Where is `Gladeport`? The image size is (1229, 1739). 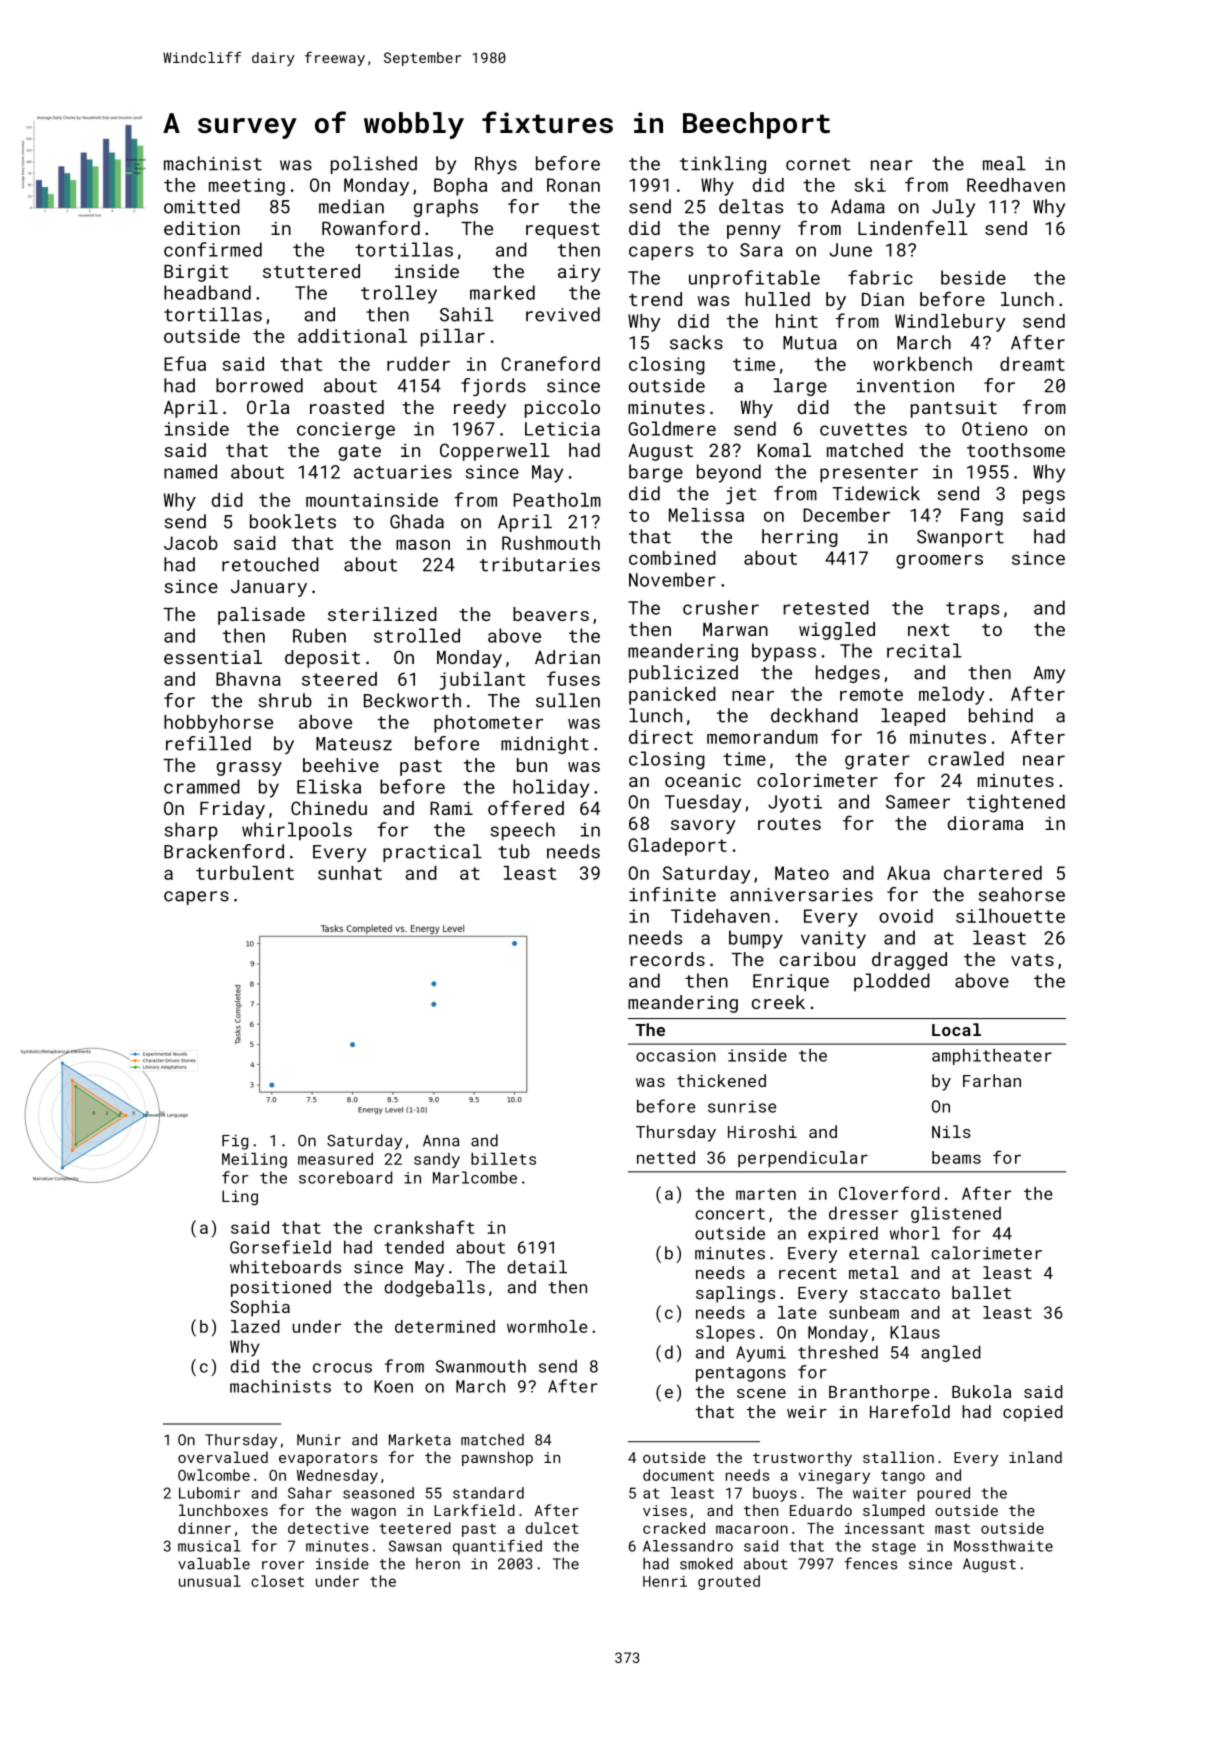 Gladeport is located at coordinates (677, 847).
